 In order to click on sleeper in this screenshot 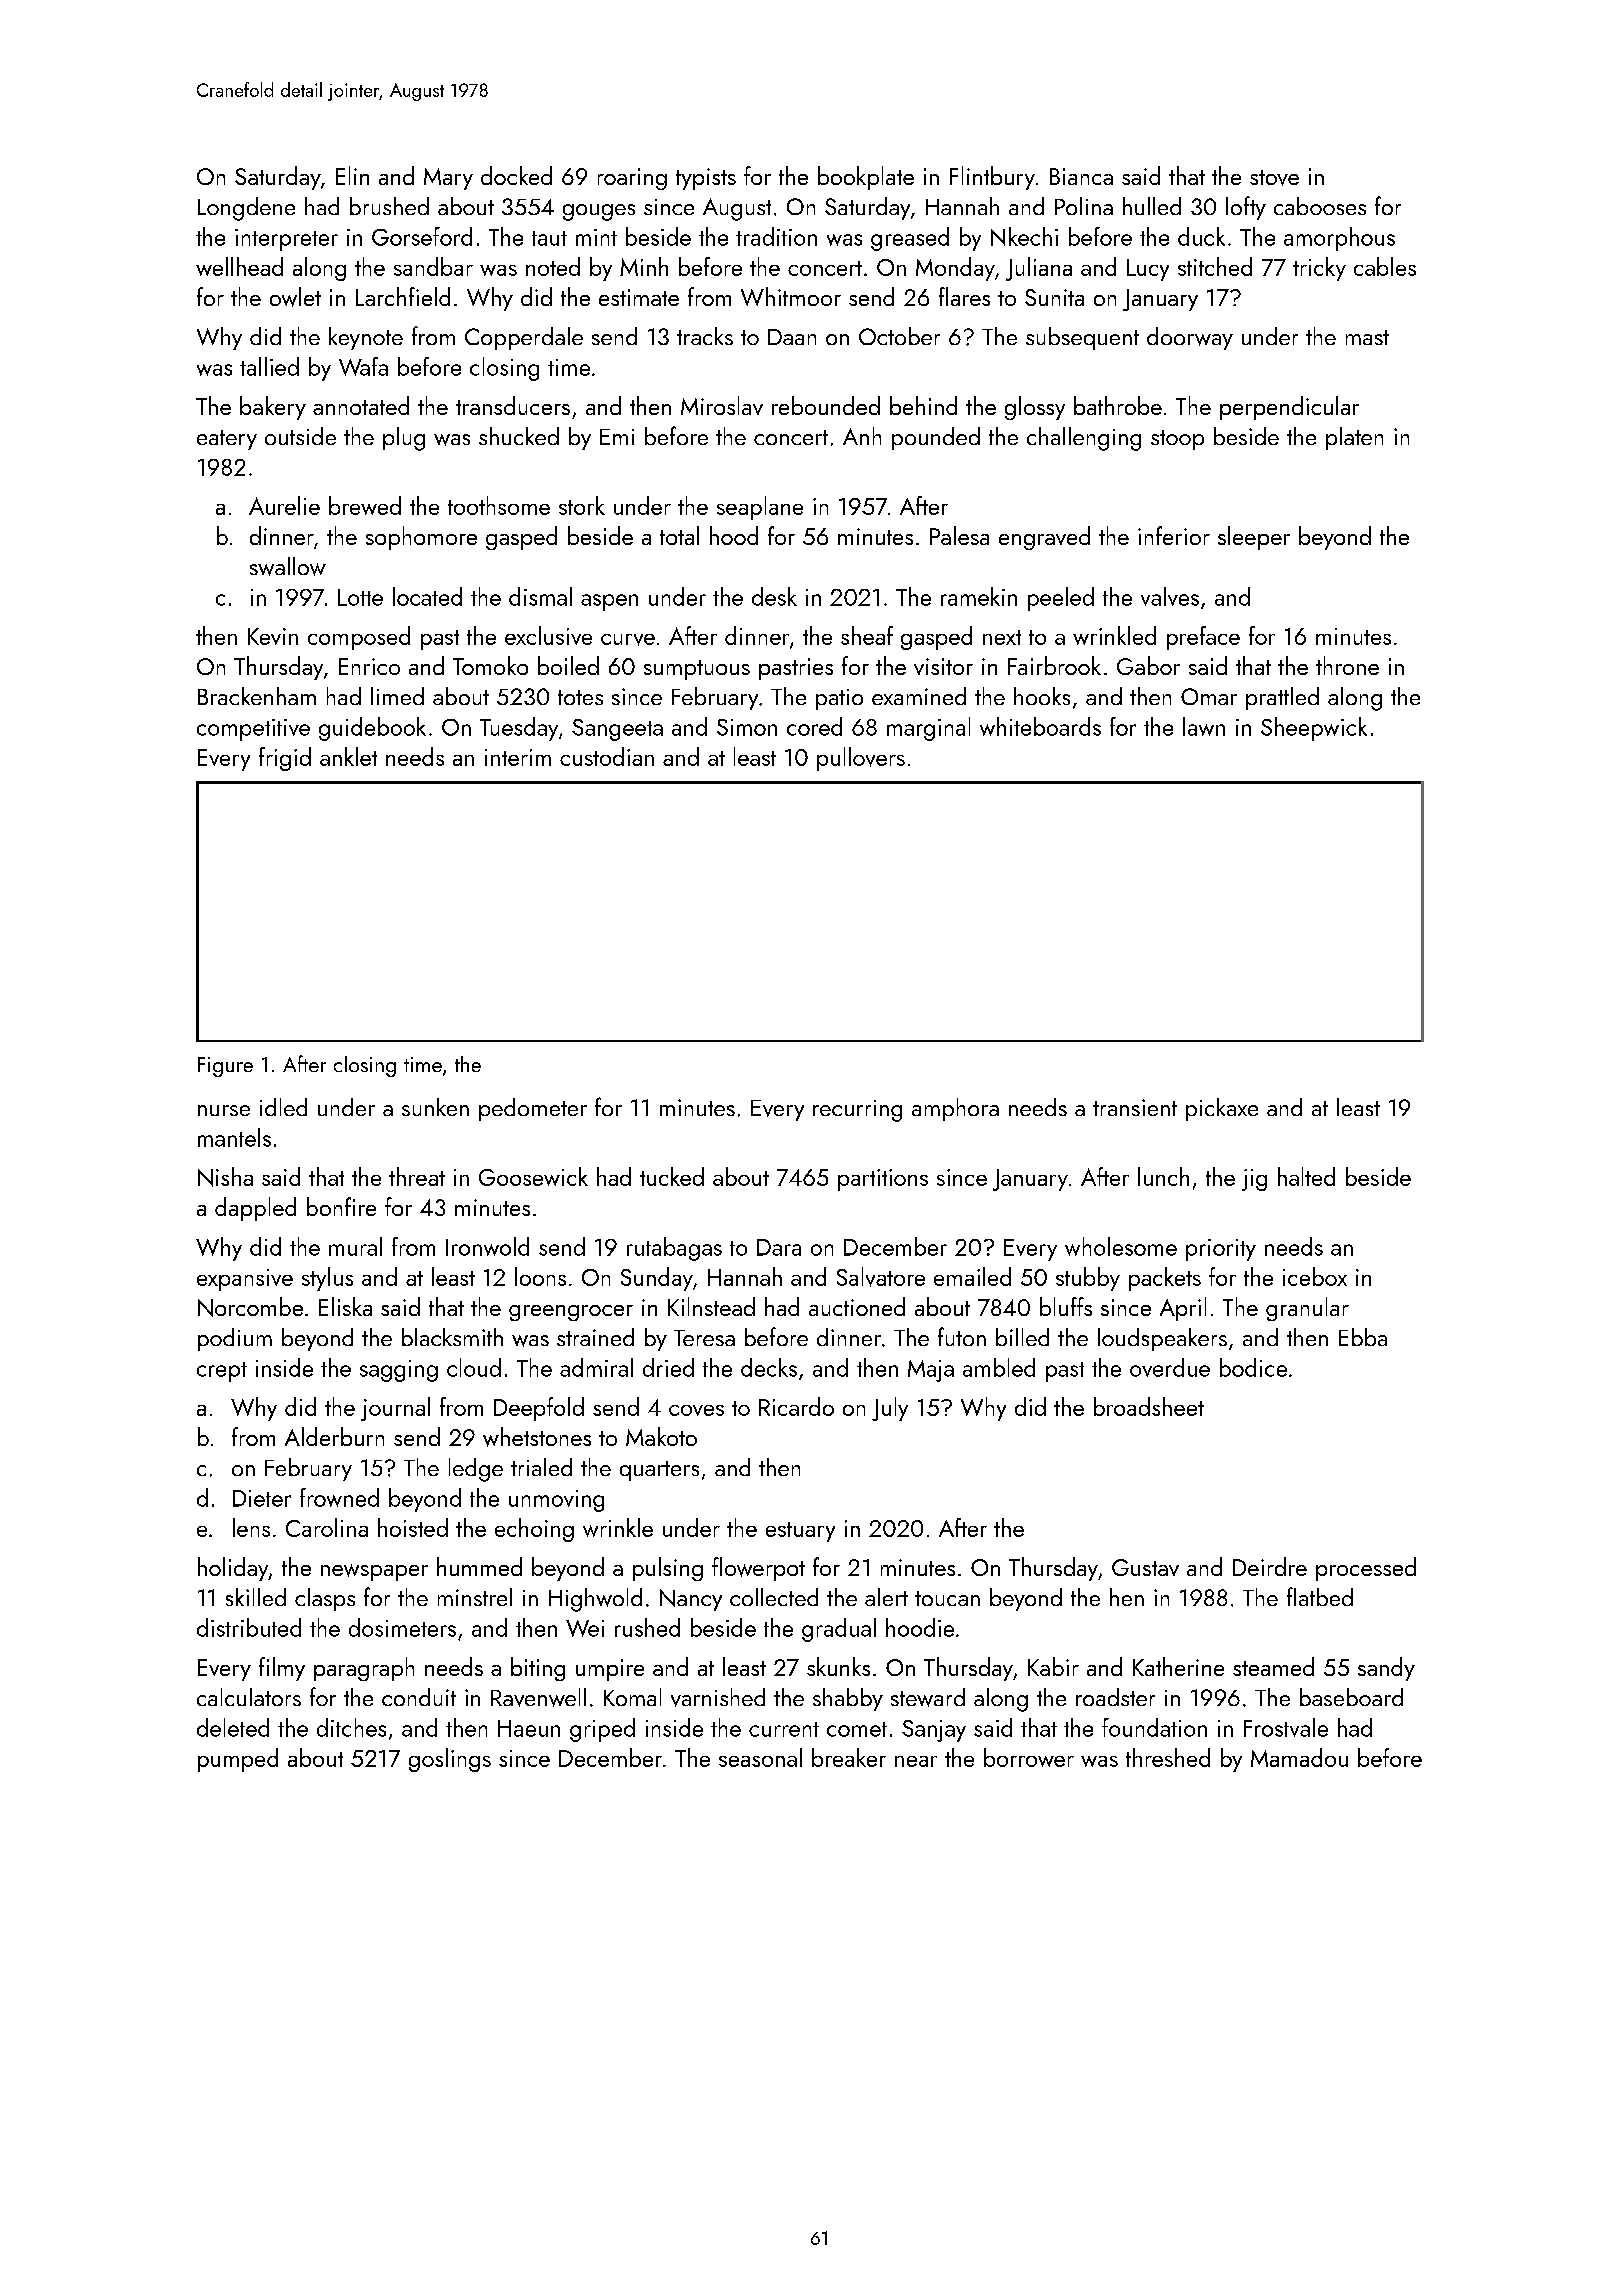, I will do `click(1254, 538)`.
